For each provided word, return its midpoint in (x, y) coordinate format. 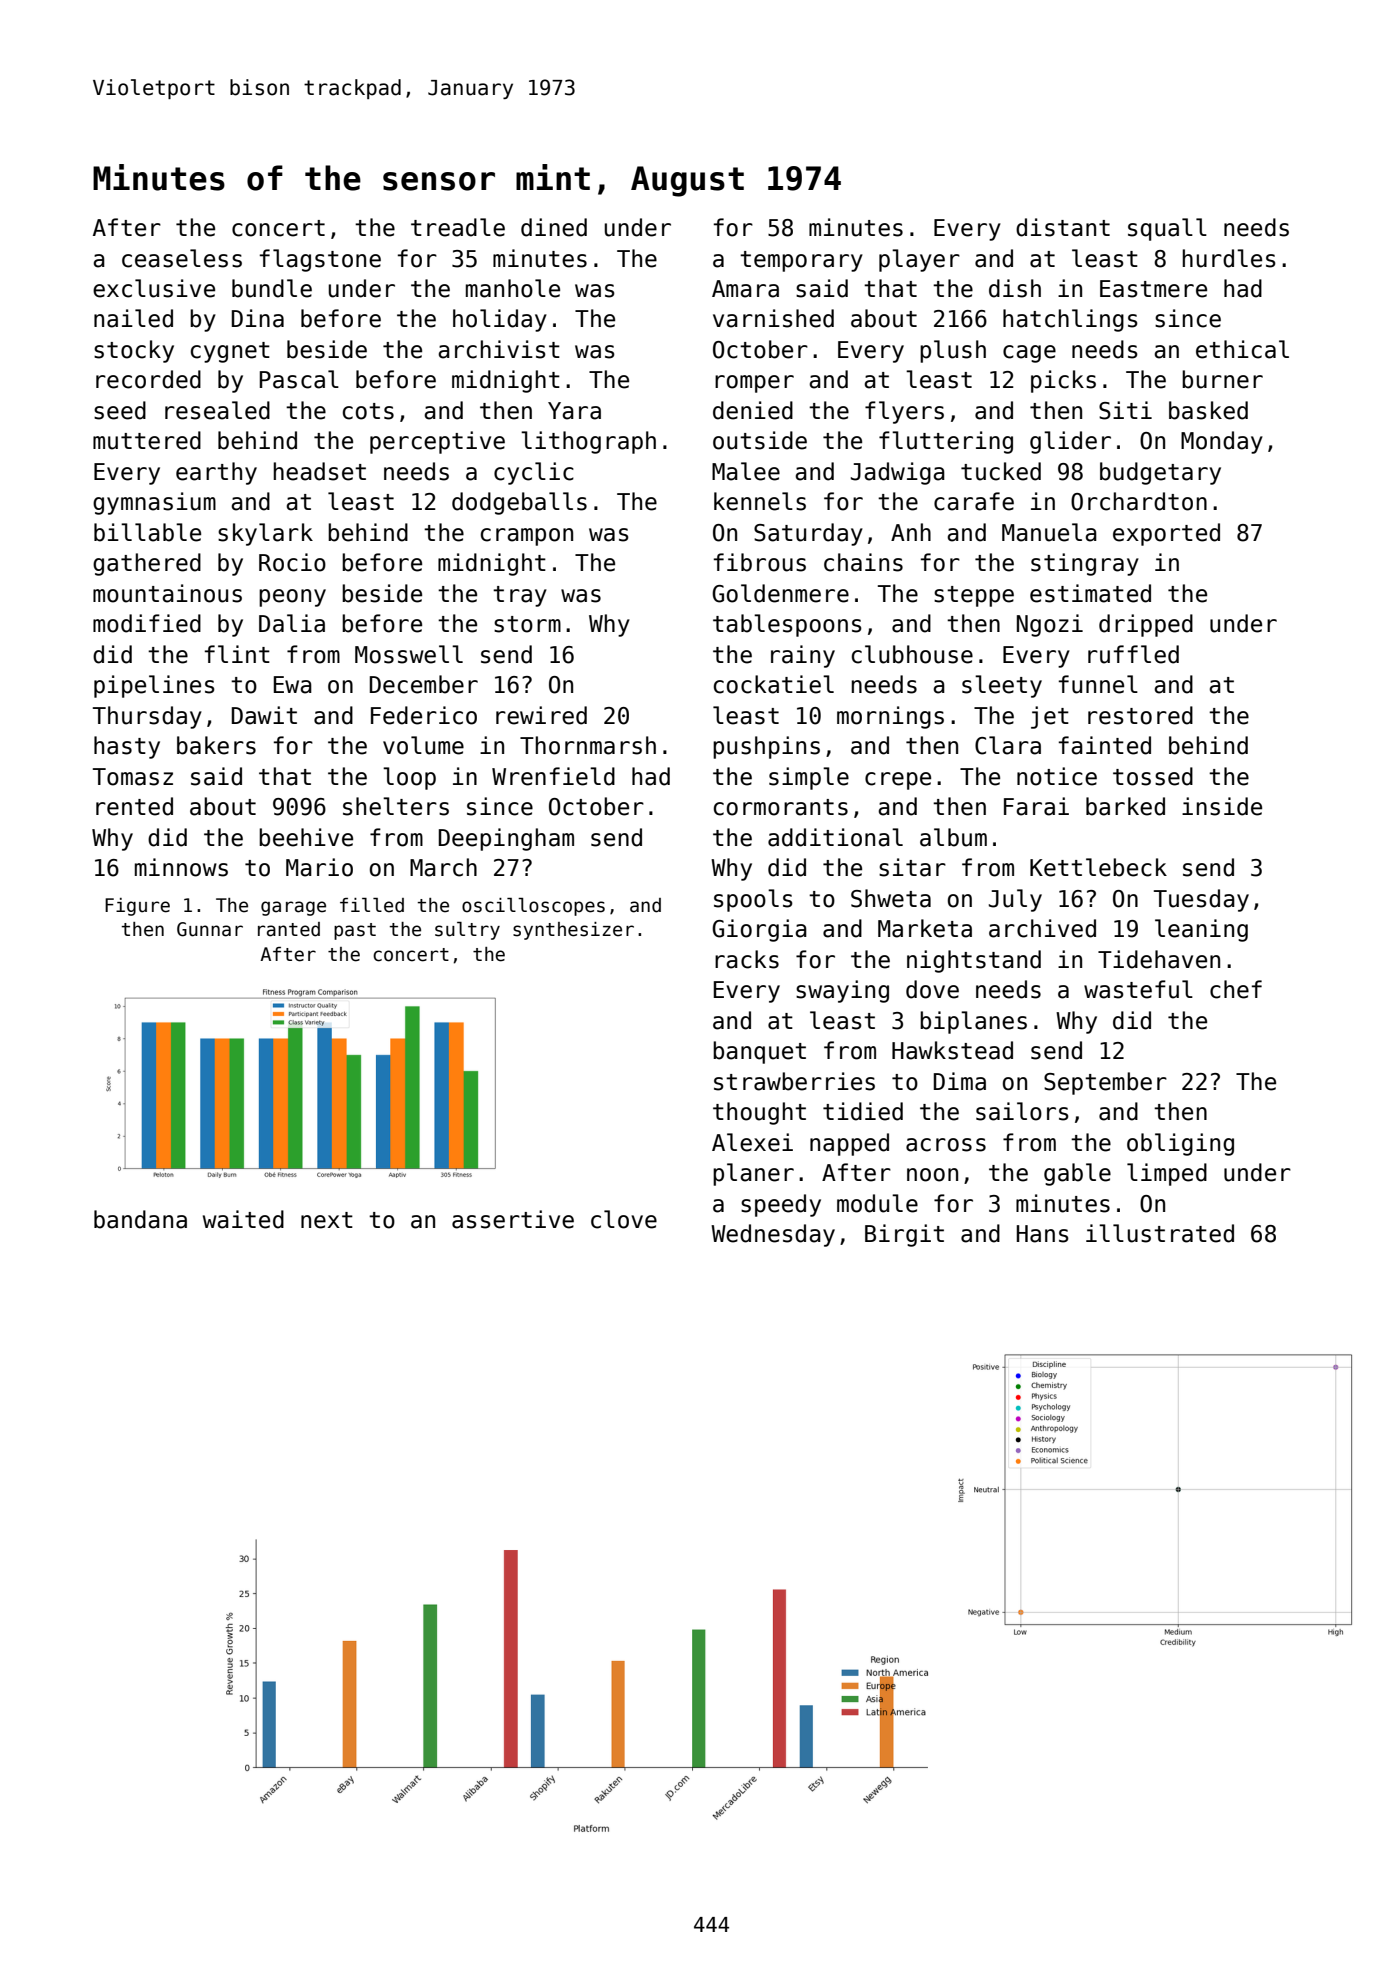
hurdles (1229, 258)
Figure (137, 907)
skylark (265, 534)
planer (753, 1174)
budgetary (1160, 473)
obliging (1180, 1144)
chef (1236, 989)
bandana (140, 1219)
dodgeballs (519, 503)
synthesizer (573, 931)
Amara (745, 289)
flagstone (320, 260)
